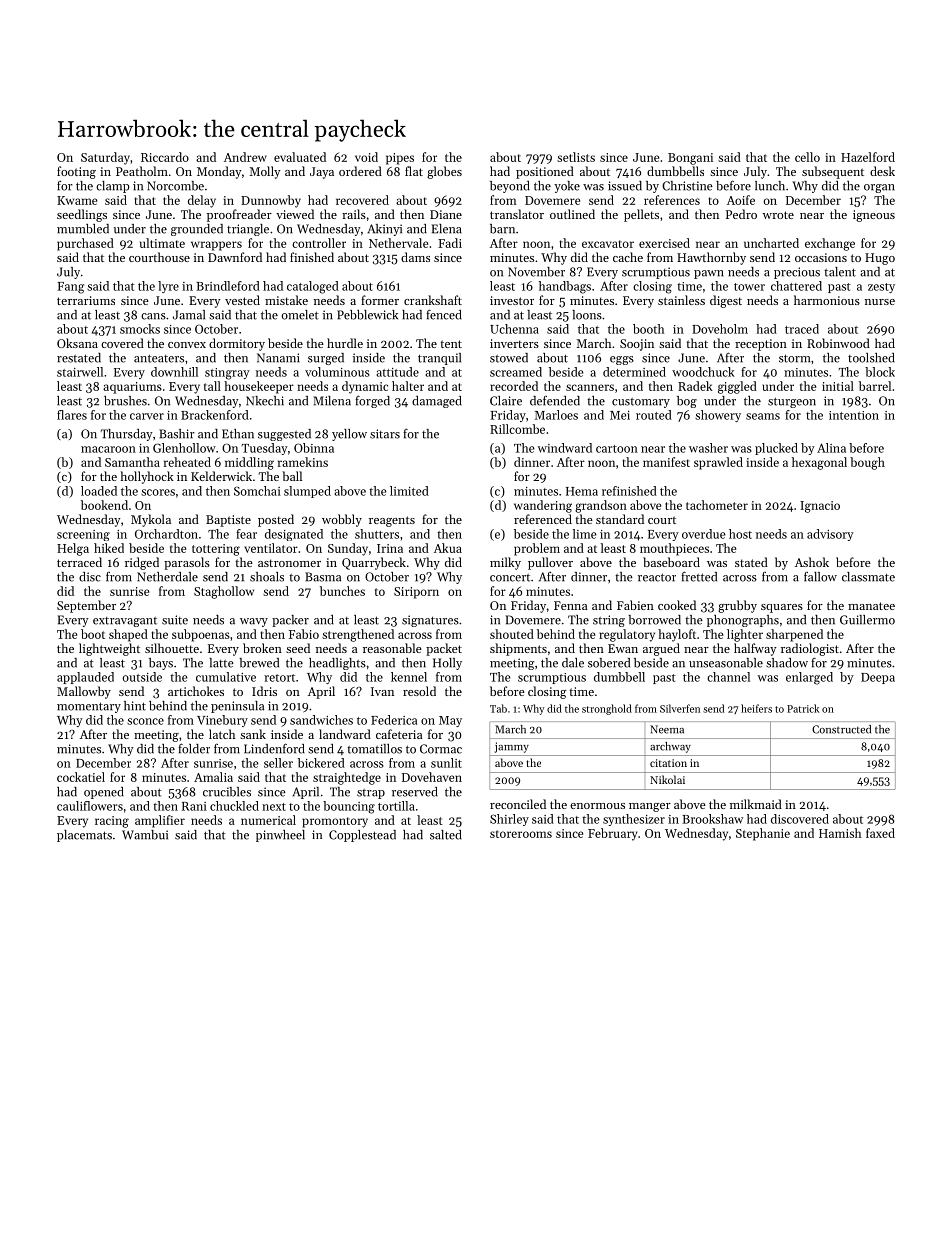 This image has width=952, height=1233. Describe the element at coordinates (300, 157) in the image. I see `evaluated` at that location.
